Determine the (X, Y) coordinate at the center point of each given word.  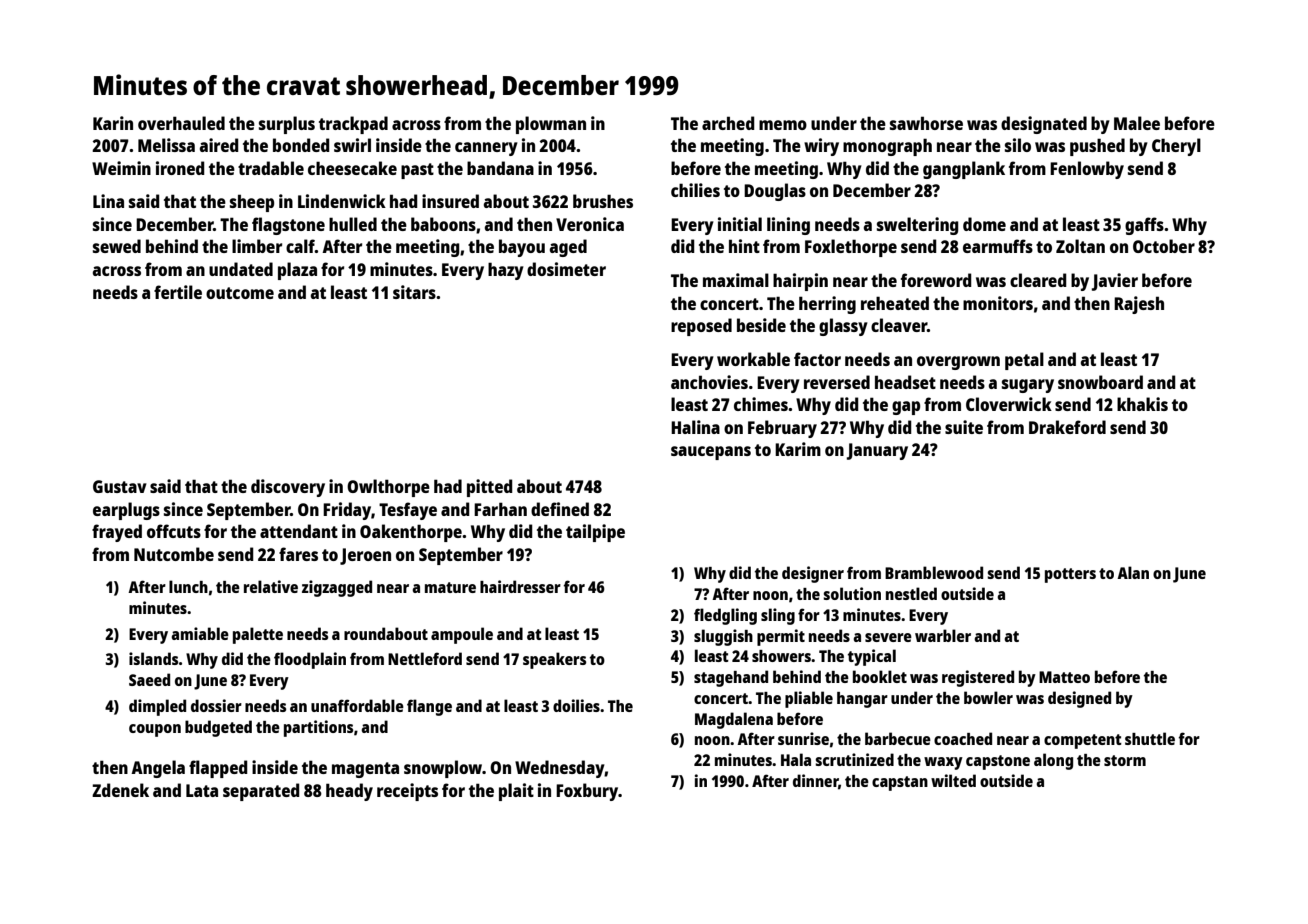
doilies (576, 705)
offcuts (174, 531)
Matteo (1064, 677)
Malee (1137, 123)
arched (728, 123)
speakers (554, 660)
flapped (218, 769)
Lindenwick (342, 201)
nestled (911, 593)
